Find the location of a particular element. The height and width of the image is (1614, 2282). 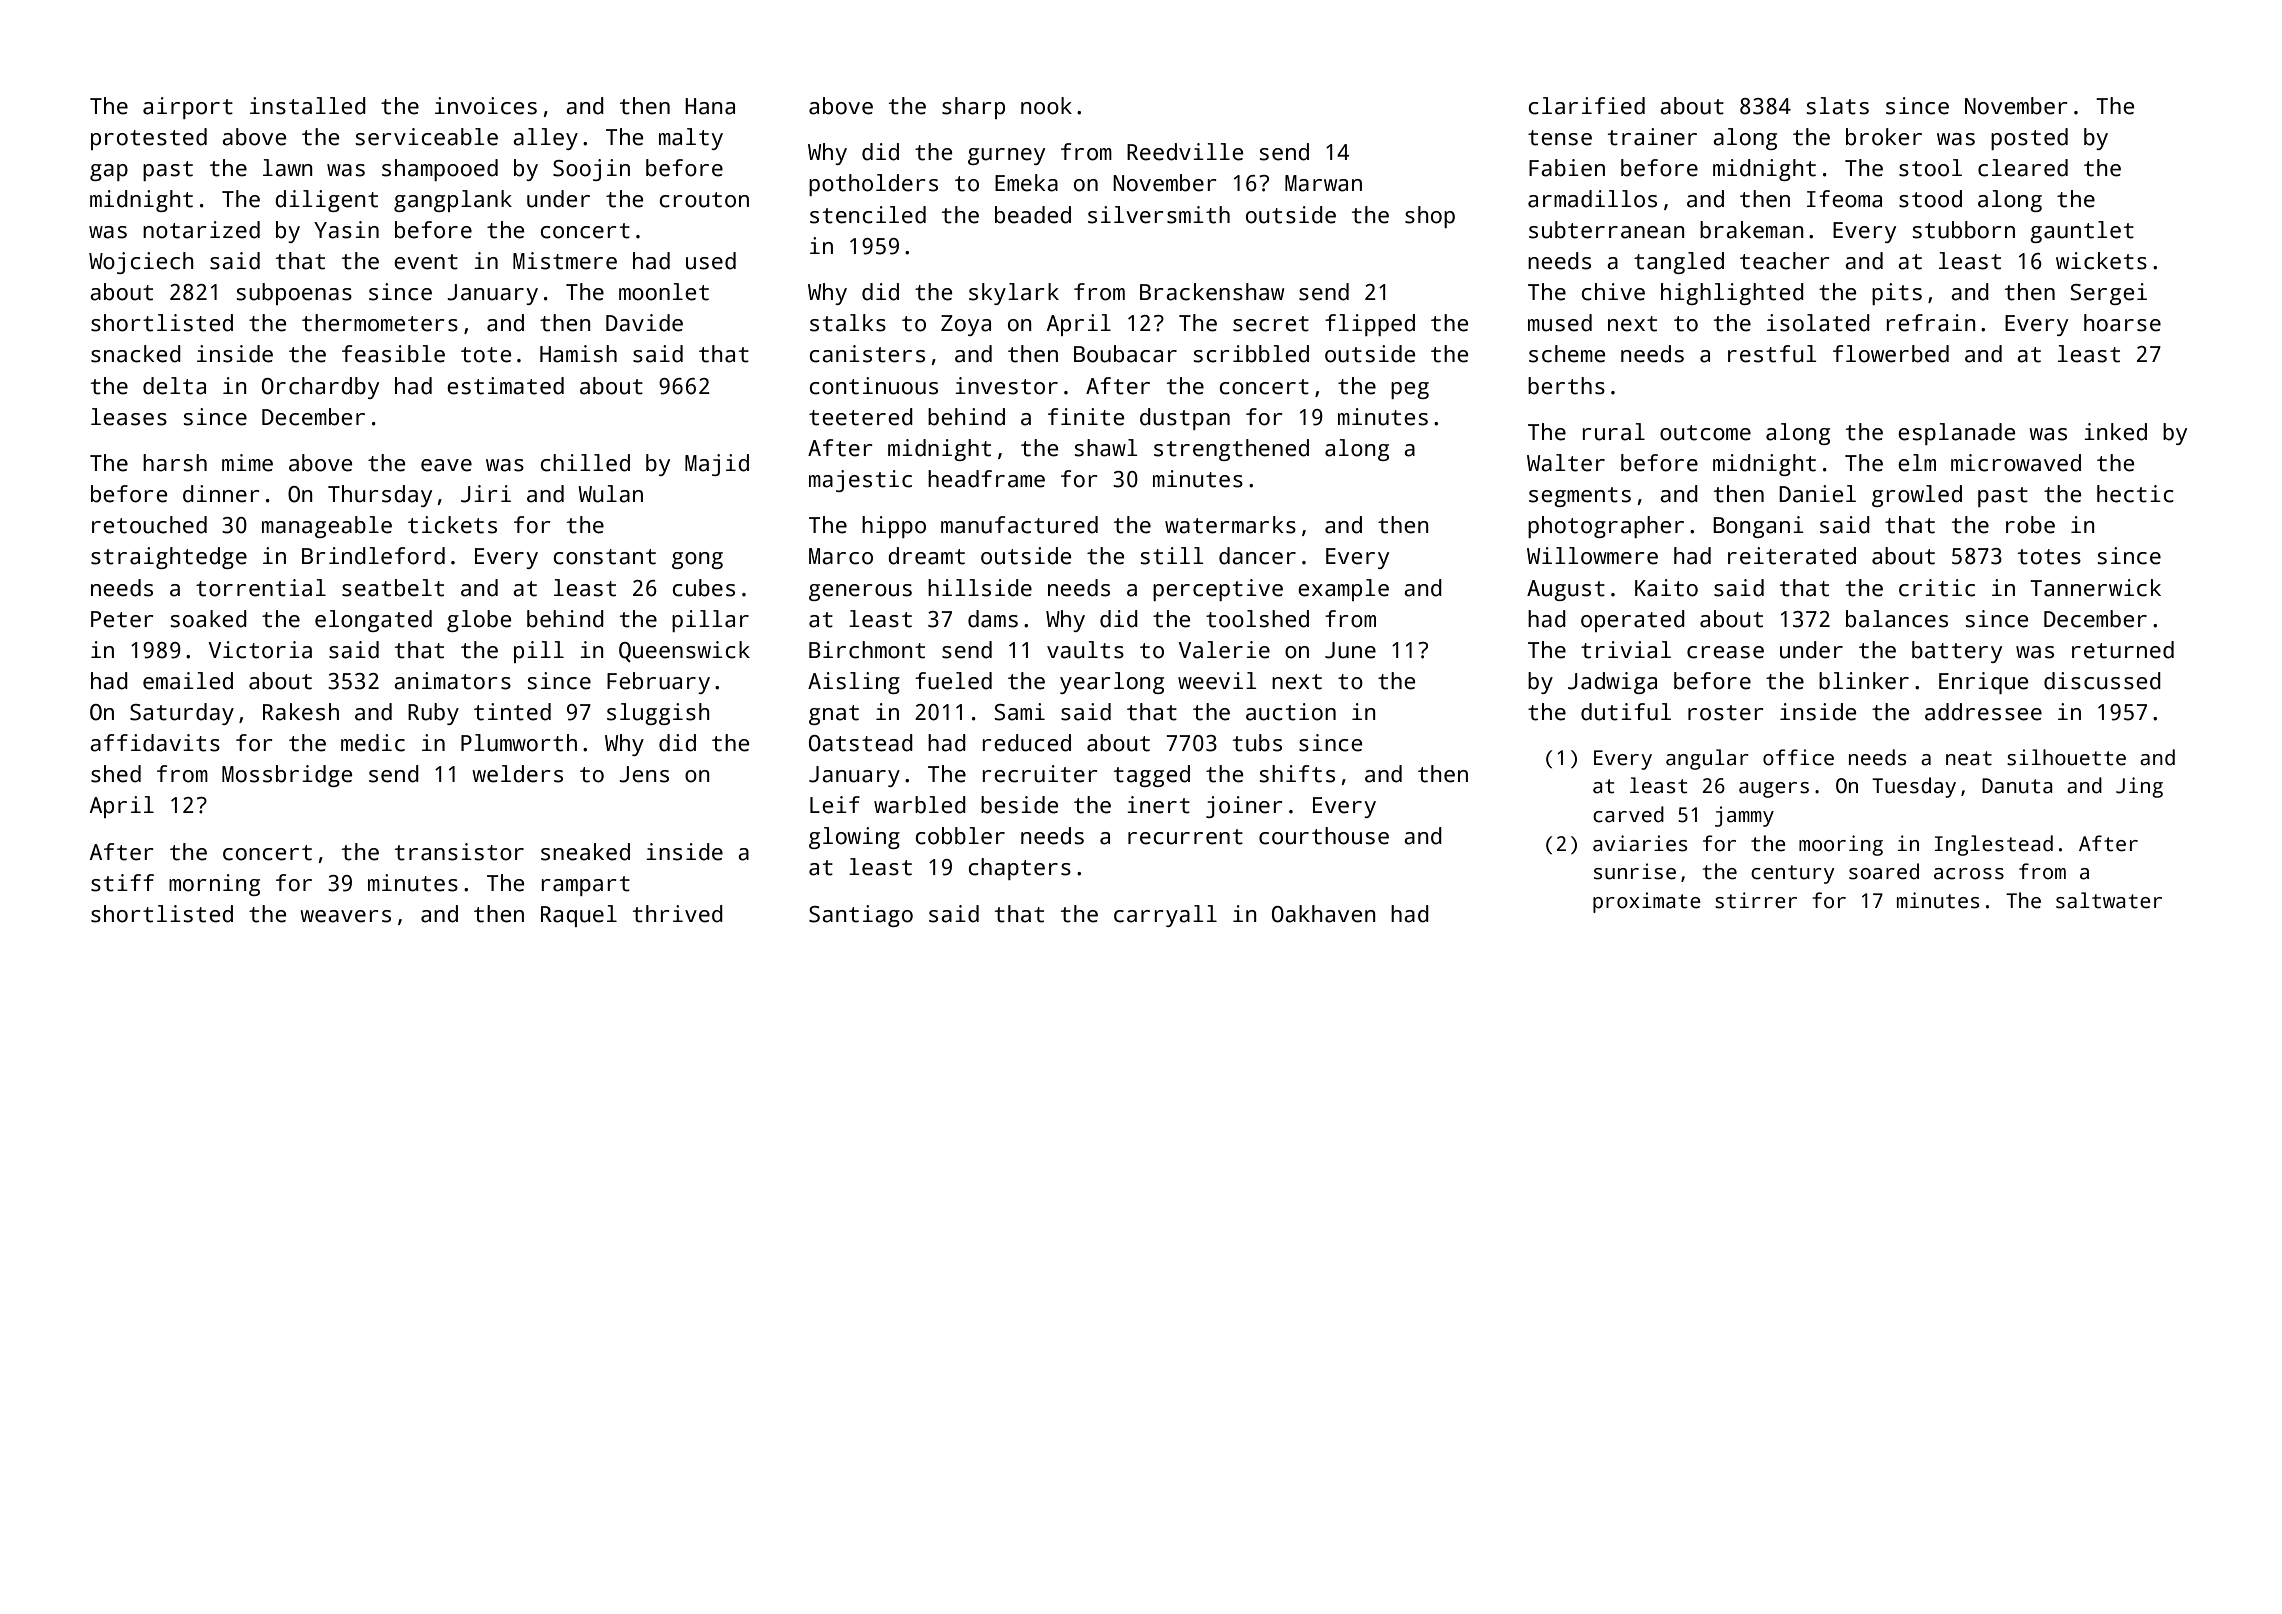

rural is located at coordinates (1613, 432).
